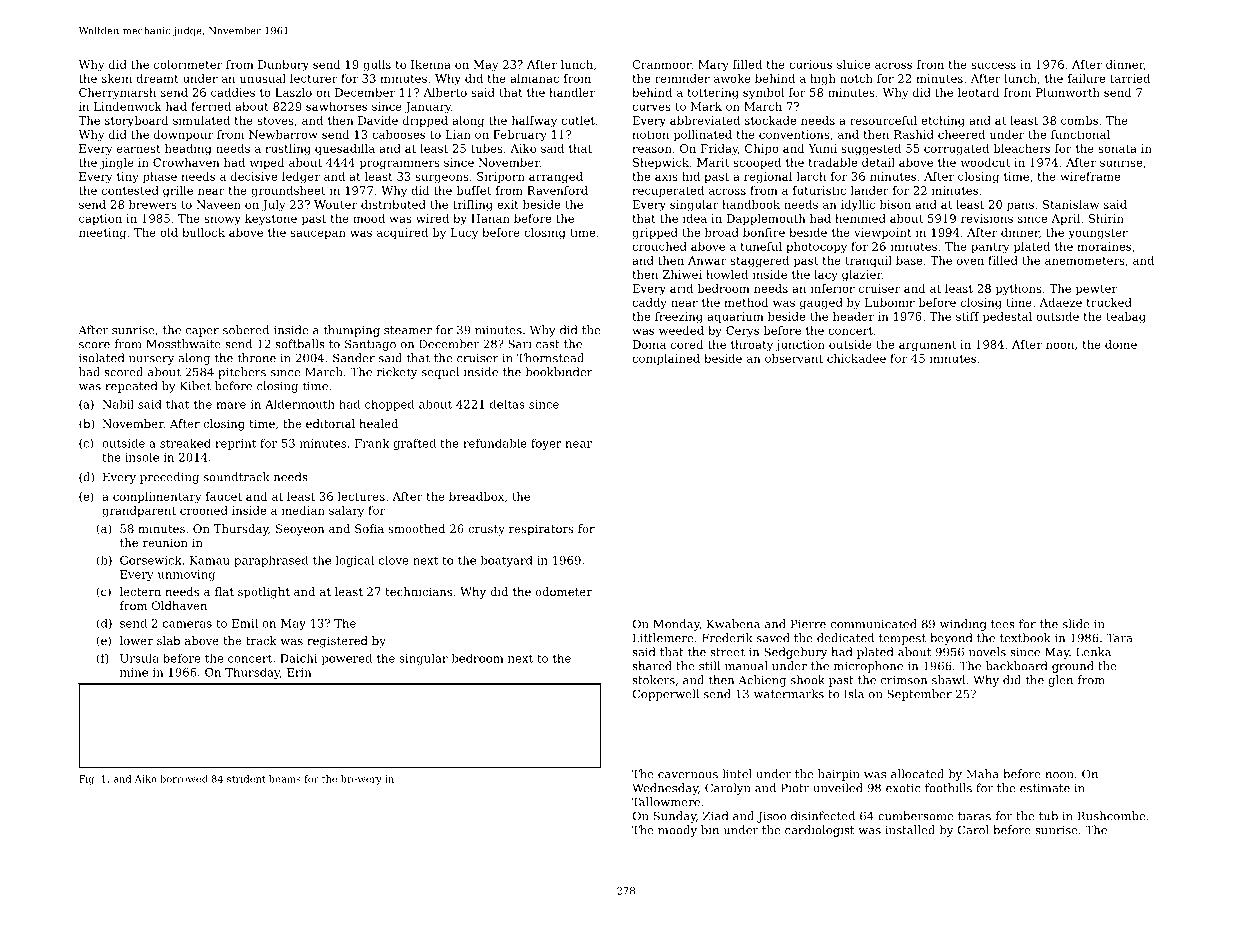  What do you see at coordinates (347, 659) in the document?
I see `powered` at bounding box center [347, 659].
